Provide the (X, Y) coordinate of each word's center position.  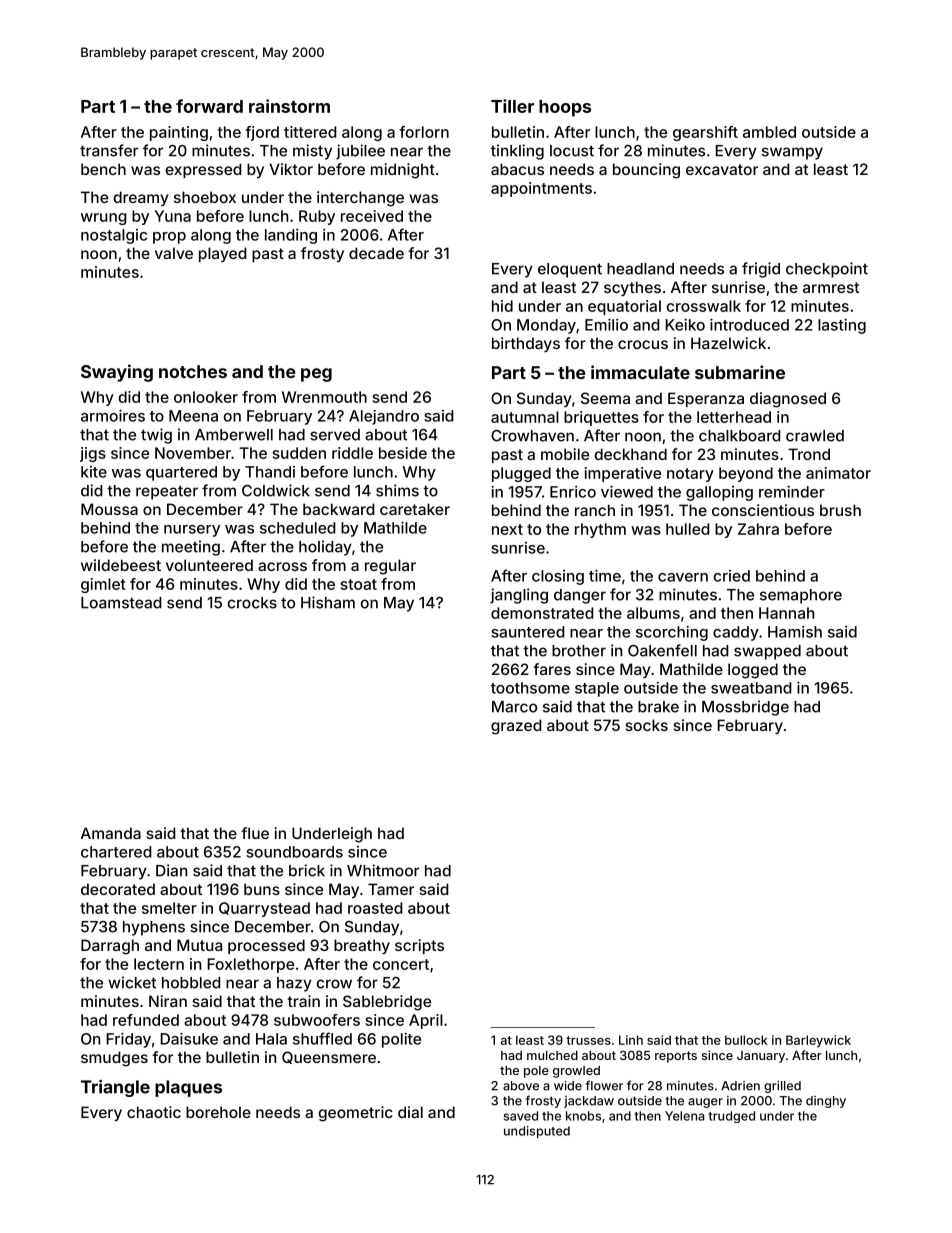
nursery (192, 531)
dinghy (826, 1102)
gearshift (705, 133)
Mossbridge (745, 708)
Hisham (328, 602)
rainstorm (289, 106)
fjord (262, 133)
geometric (355, 1114)
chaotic (154, 1112)
